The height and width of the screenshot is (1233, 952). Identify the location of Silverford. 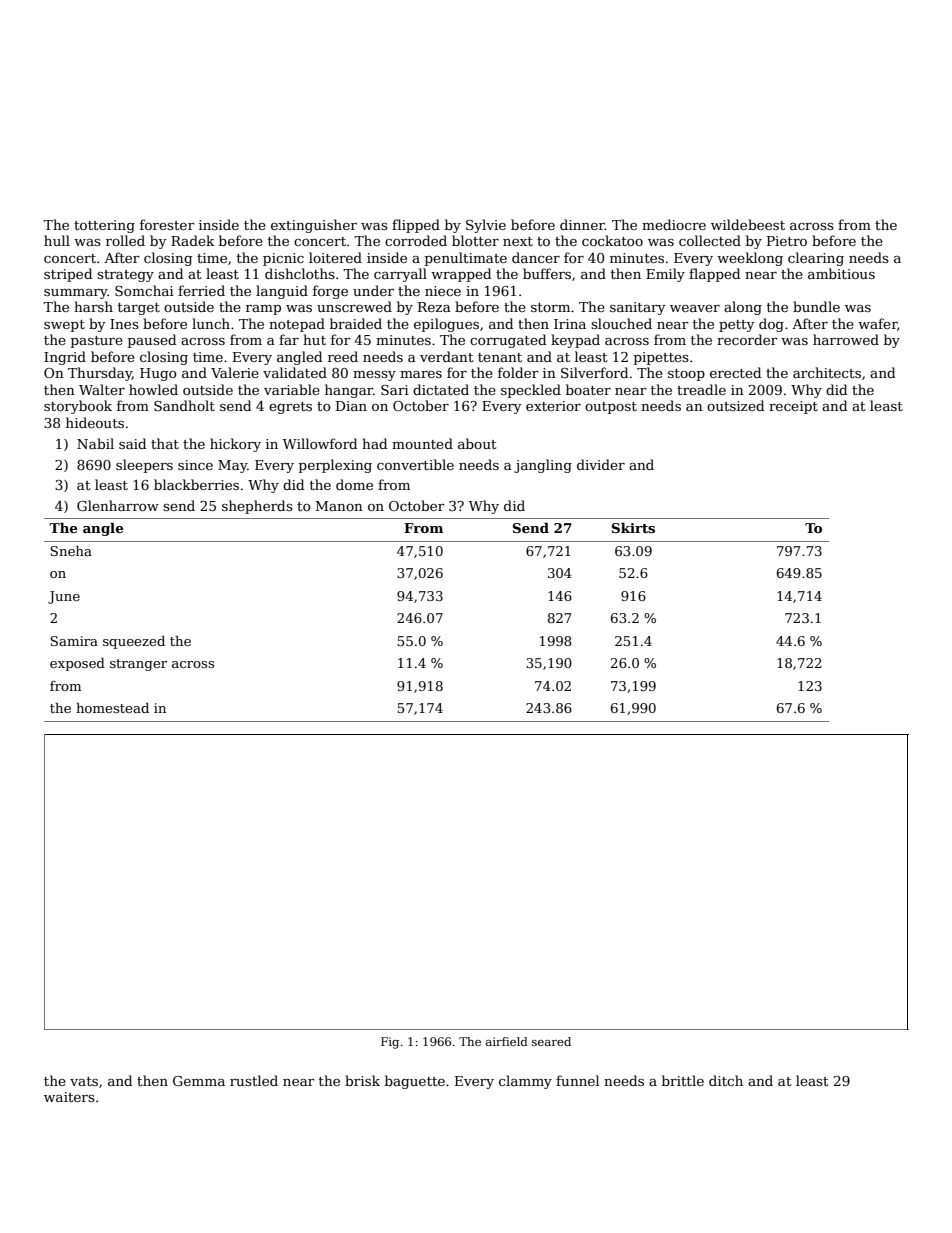
(594, 372).
